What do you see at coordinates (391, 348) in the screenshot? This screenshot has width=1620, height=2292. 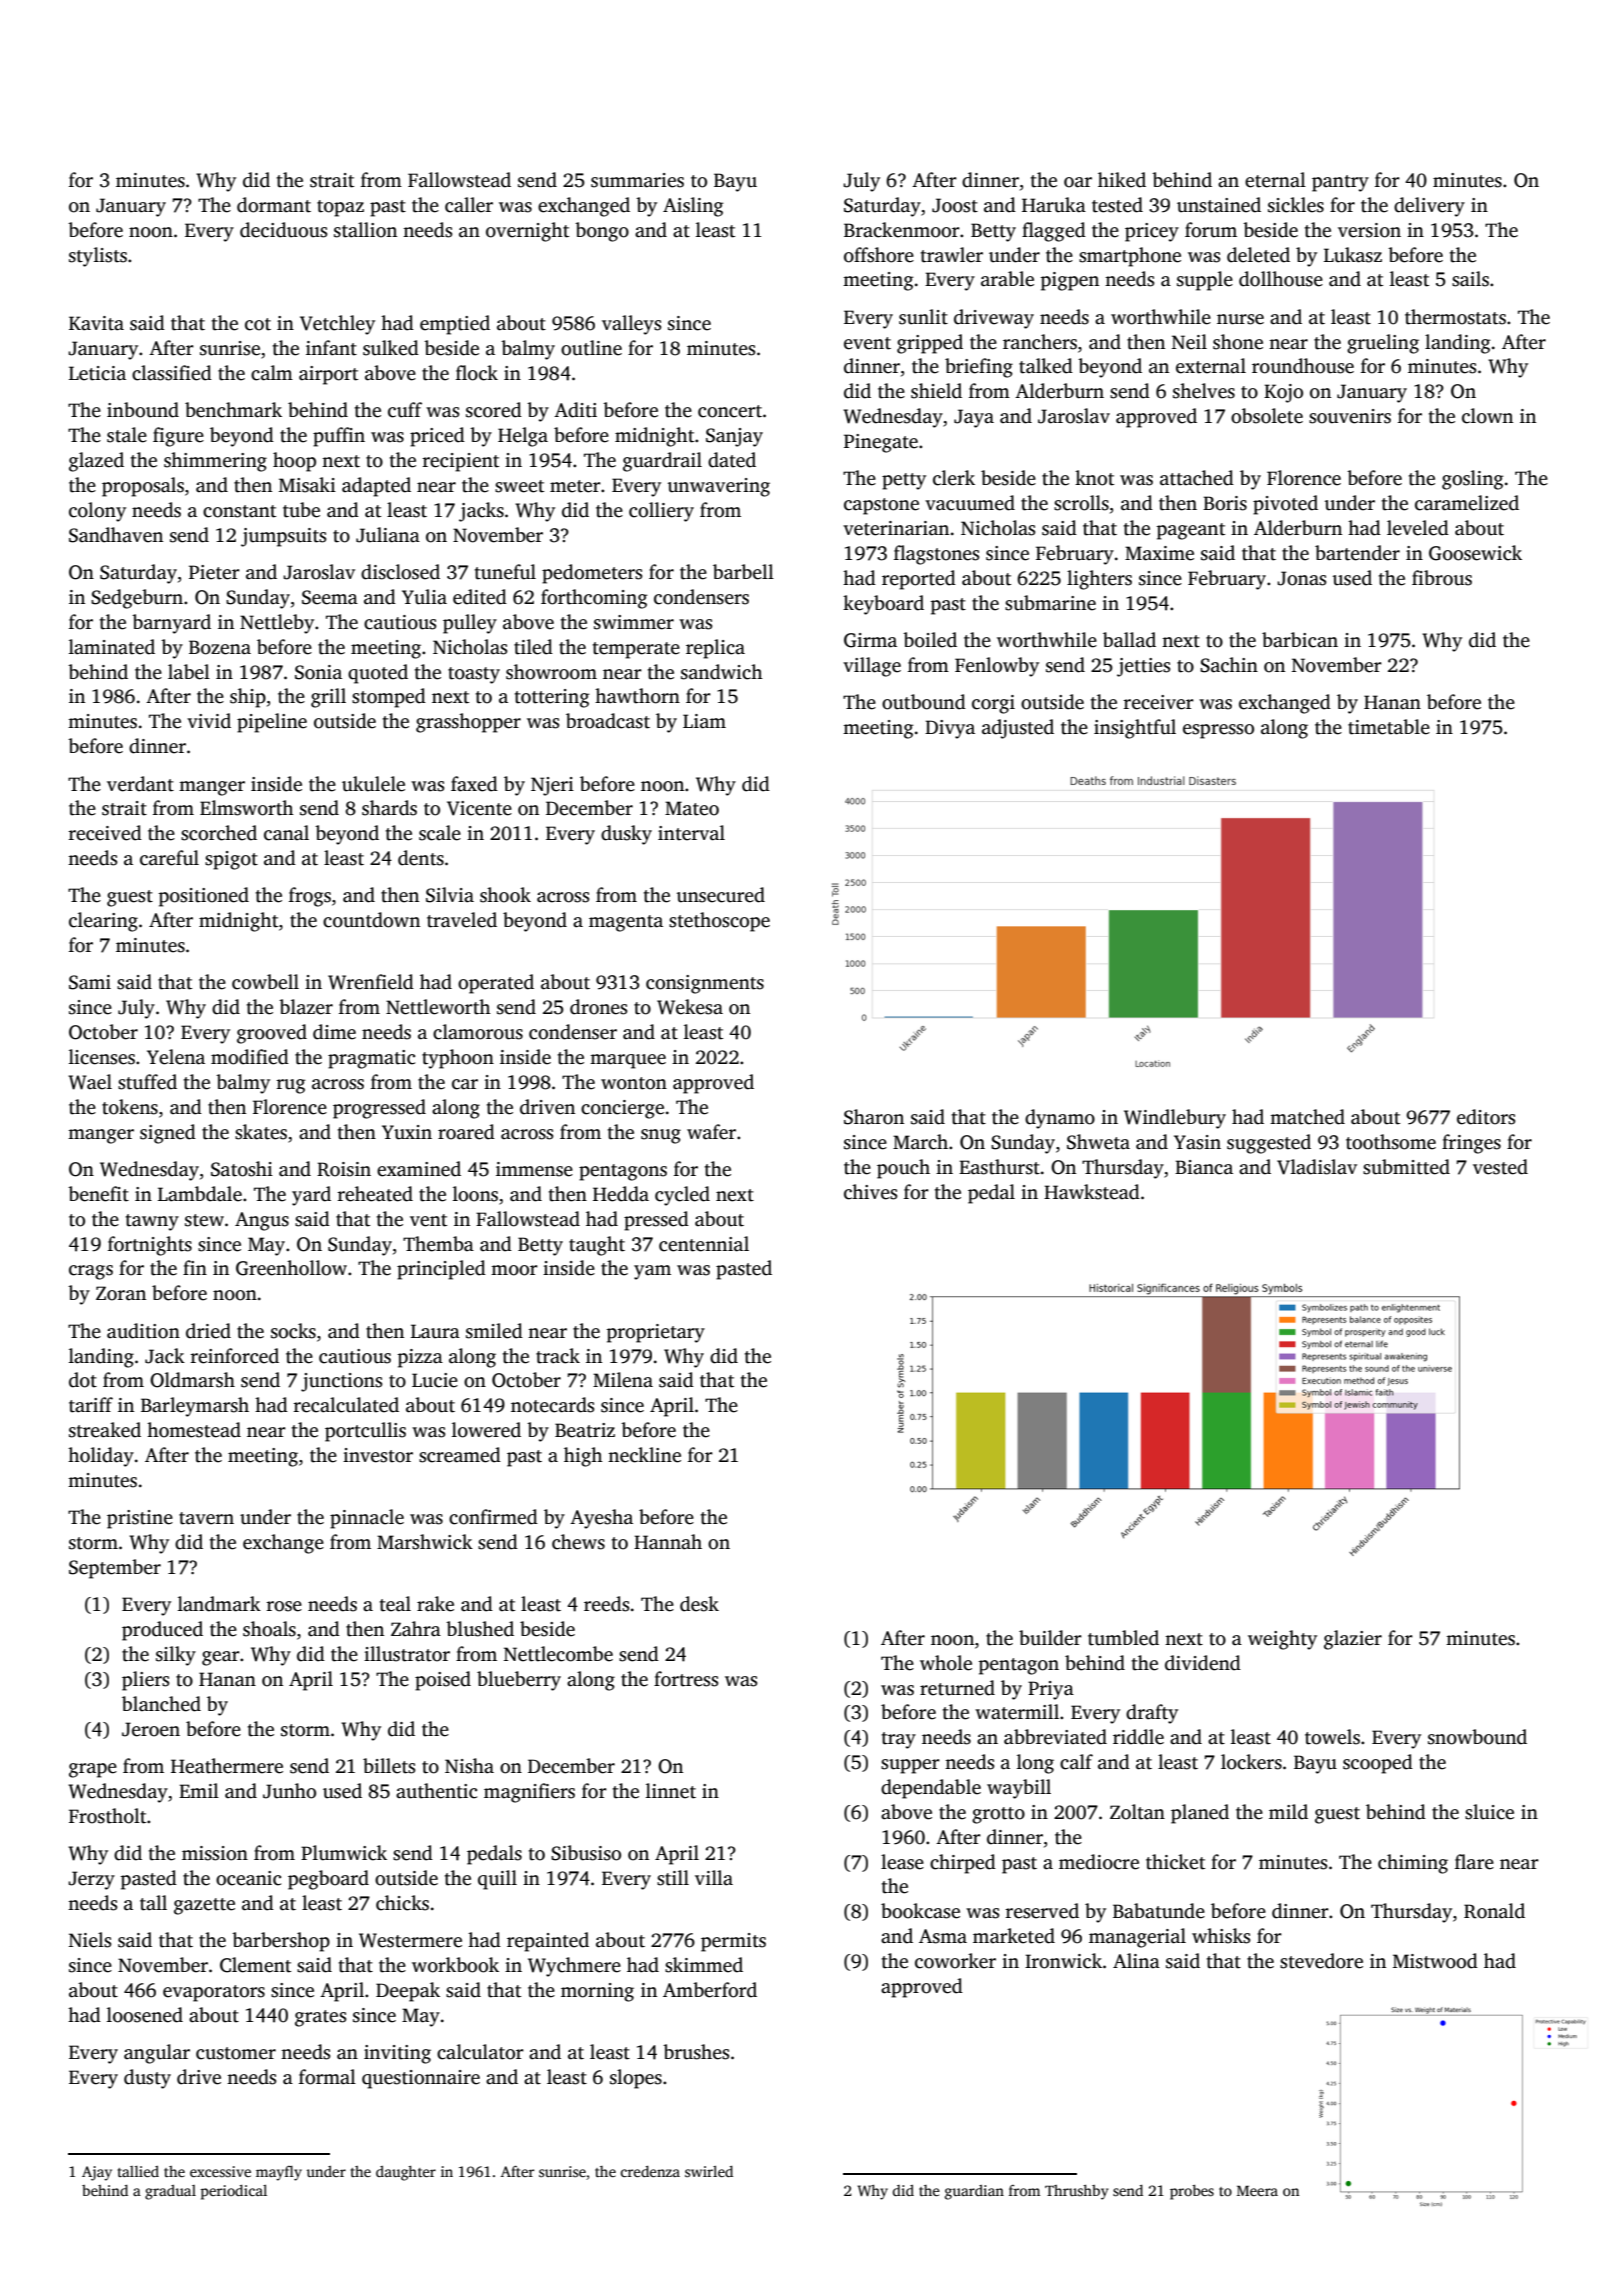 I see `sulked` at bounding box center [391, 348].
